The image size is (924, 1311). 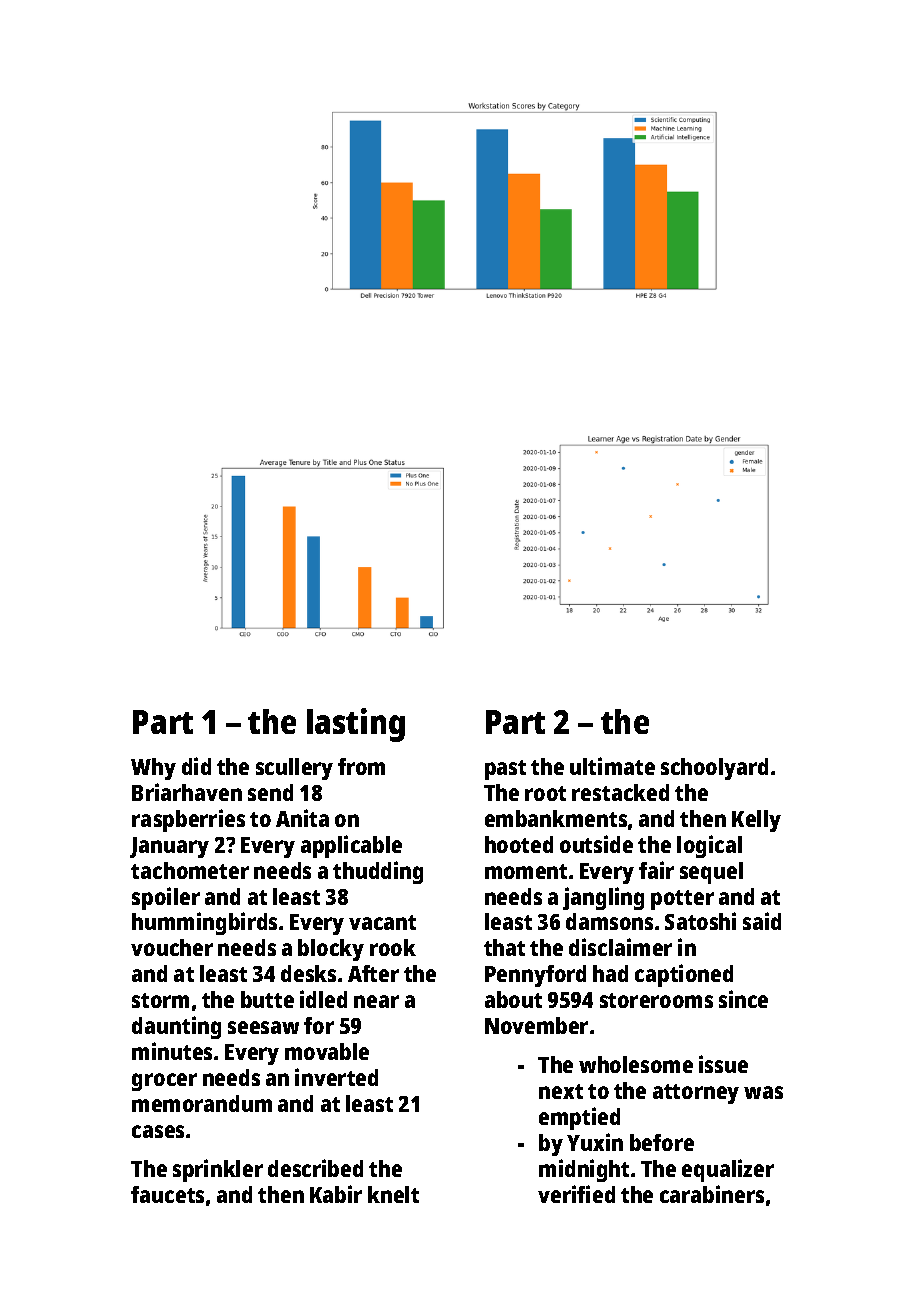 I want to click on captioned, so click(x=684, y=975).
